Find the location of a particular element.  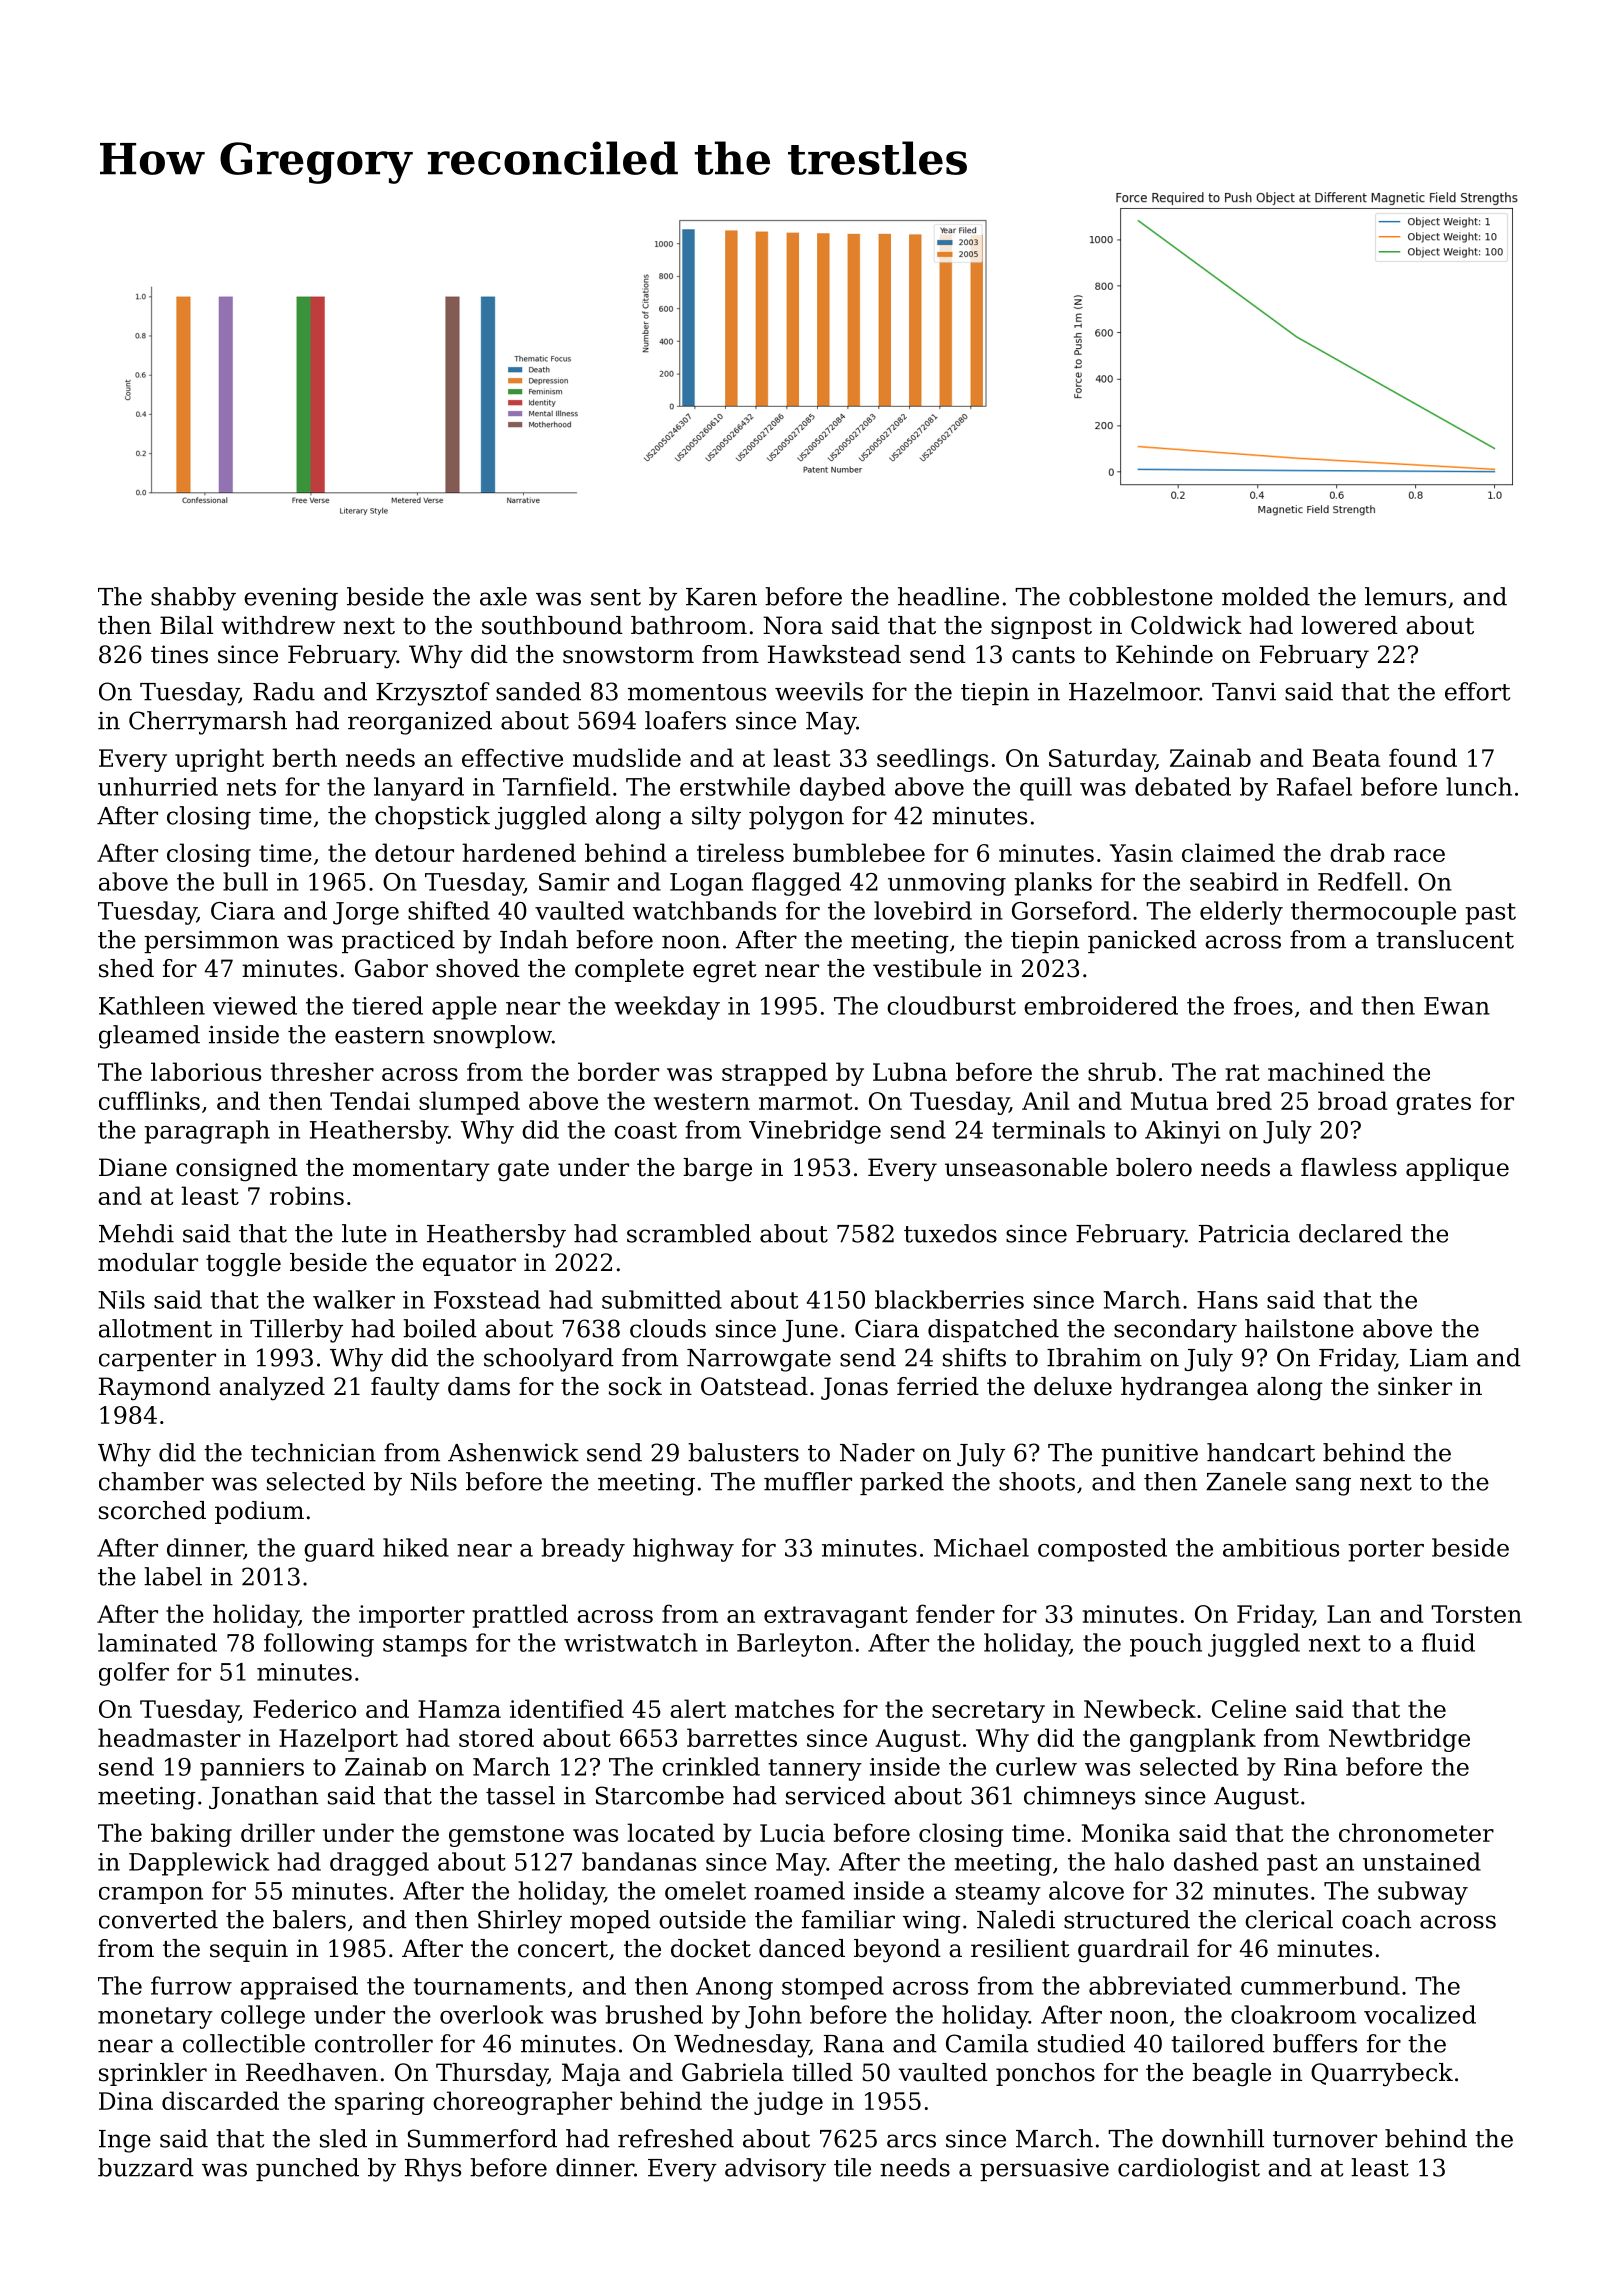

pouch is located at coordinates (1166, 1645).
